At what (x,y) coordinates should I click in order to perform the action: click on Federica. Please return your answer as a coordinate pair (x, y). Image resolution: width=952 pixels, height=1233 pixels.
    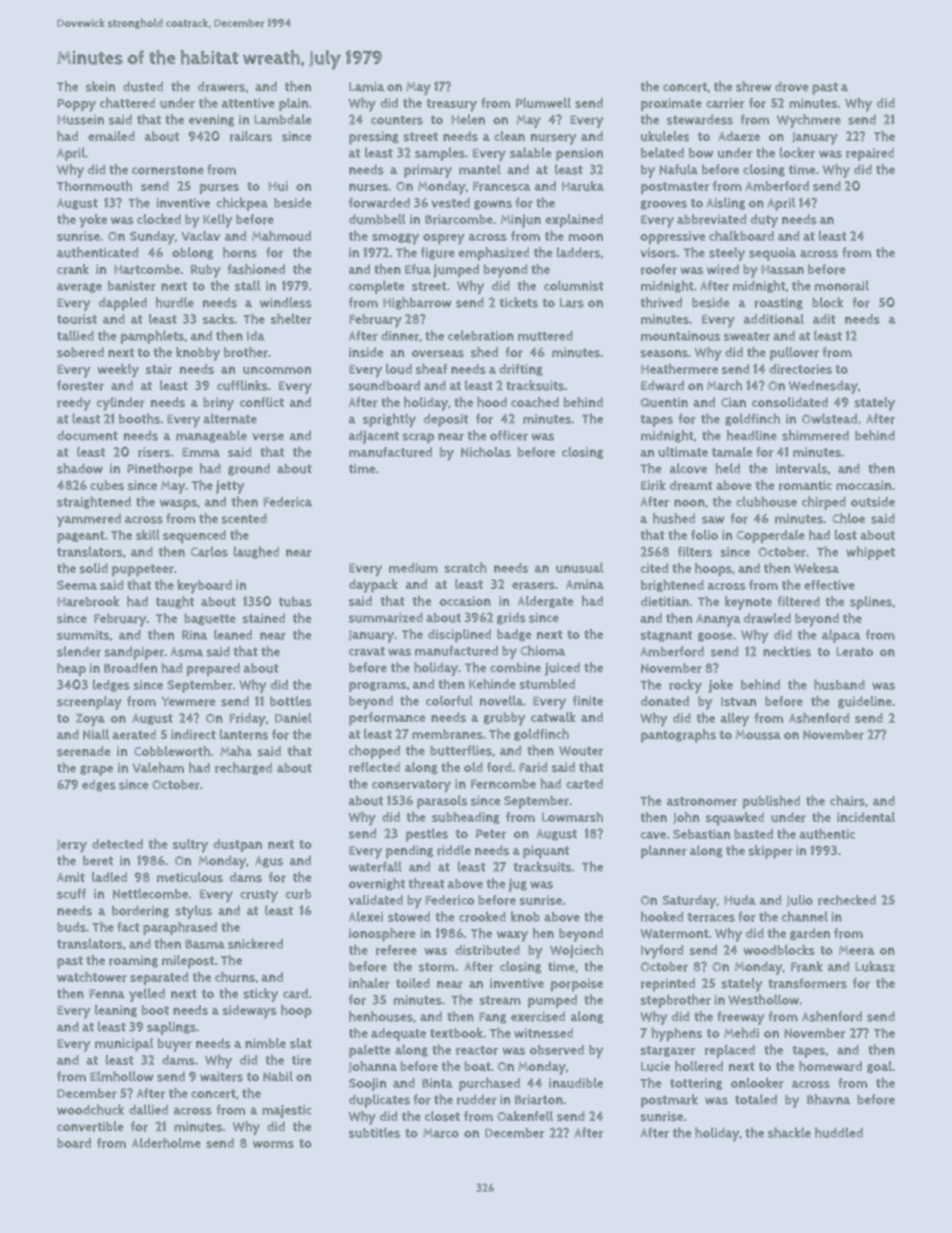
    Looking at the image, I should click on (287, 502).
